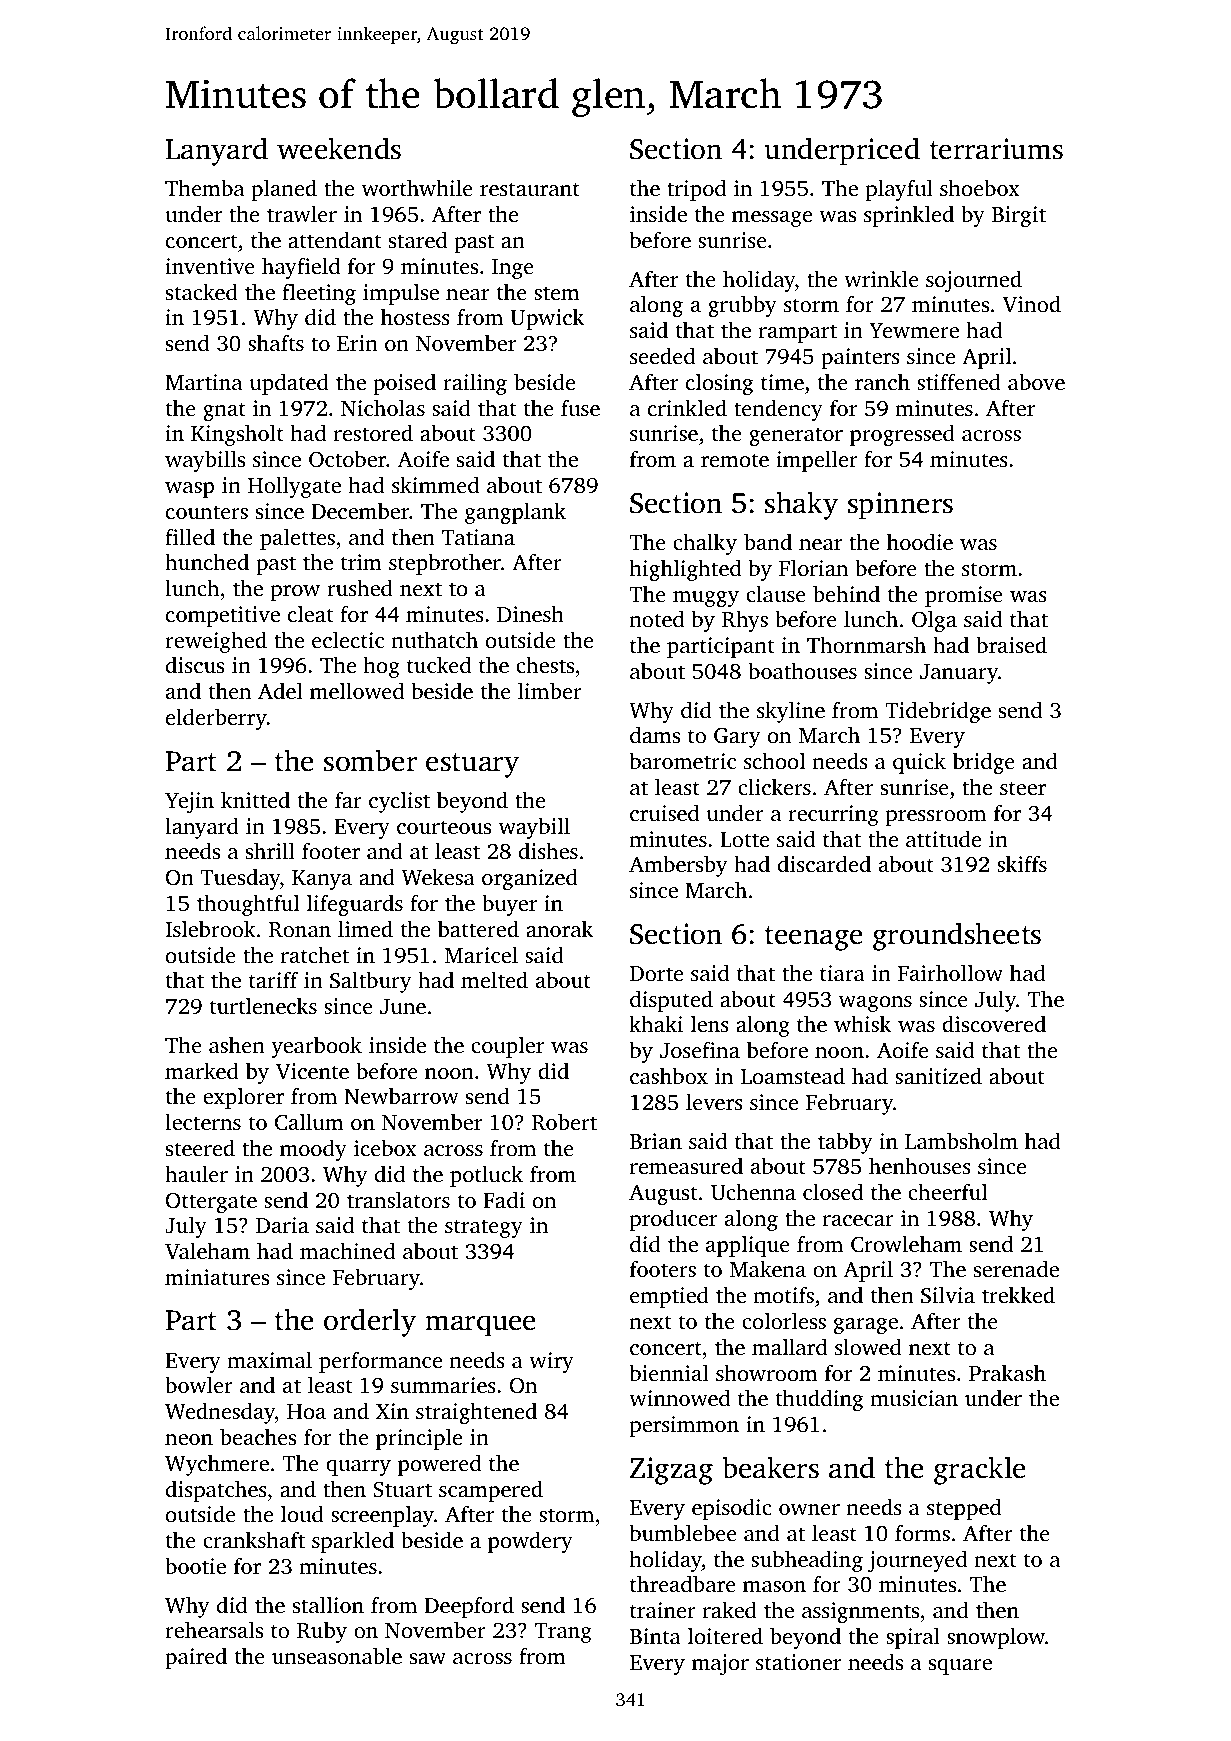 This screenshot has width=1231, height=1741. What do you see at coordinates (530, 189) in the screenshot?
I see `restaurant` at bounding box center [530, 189].
